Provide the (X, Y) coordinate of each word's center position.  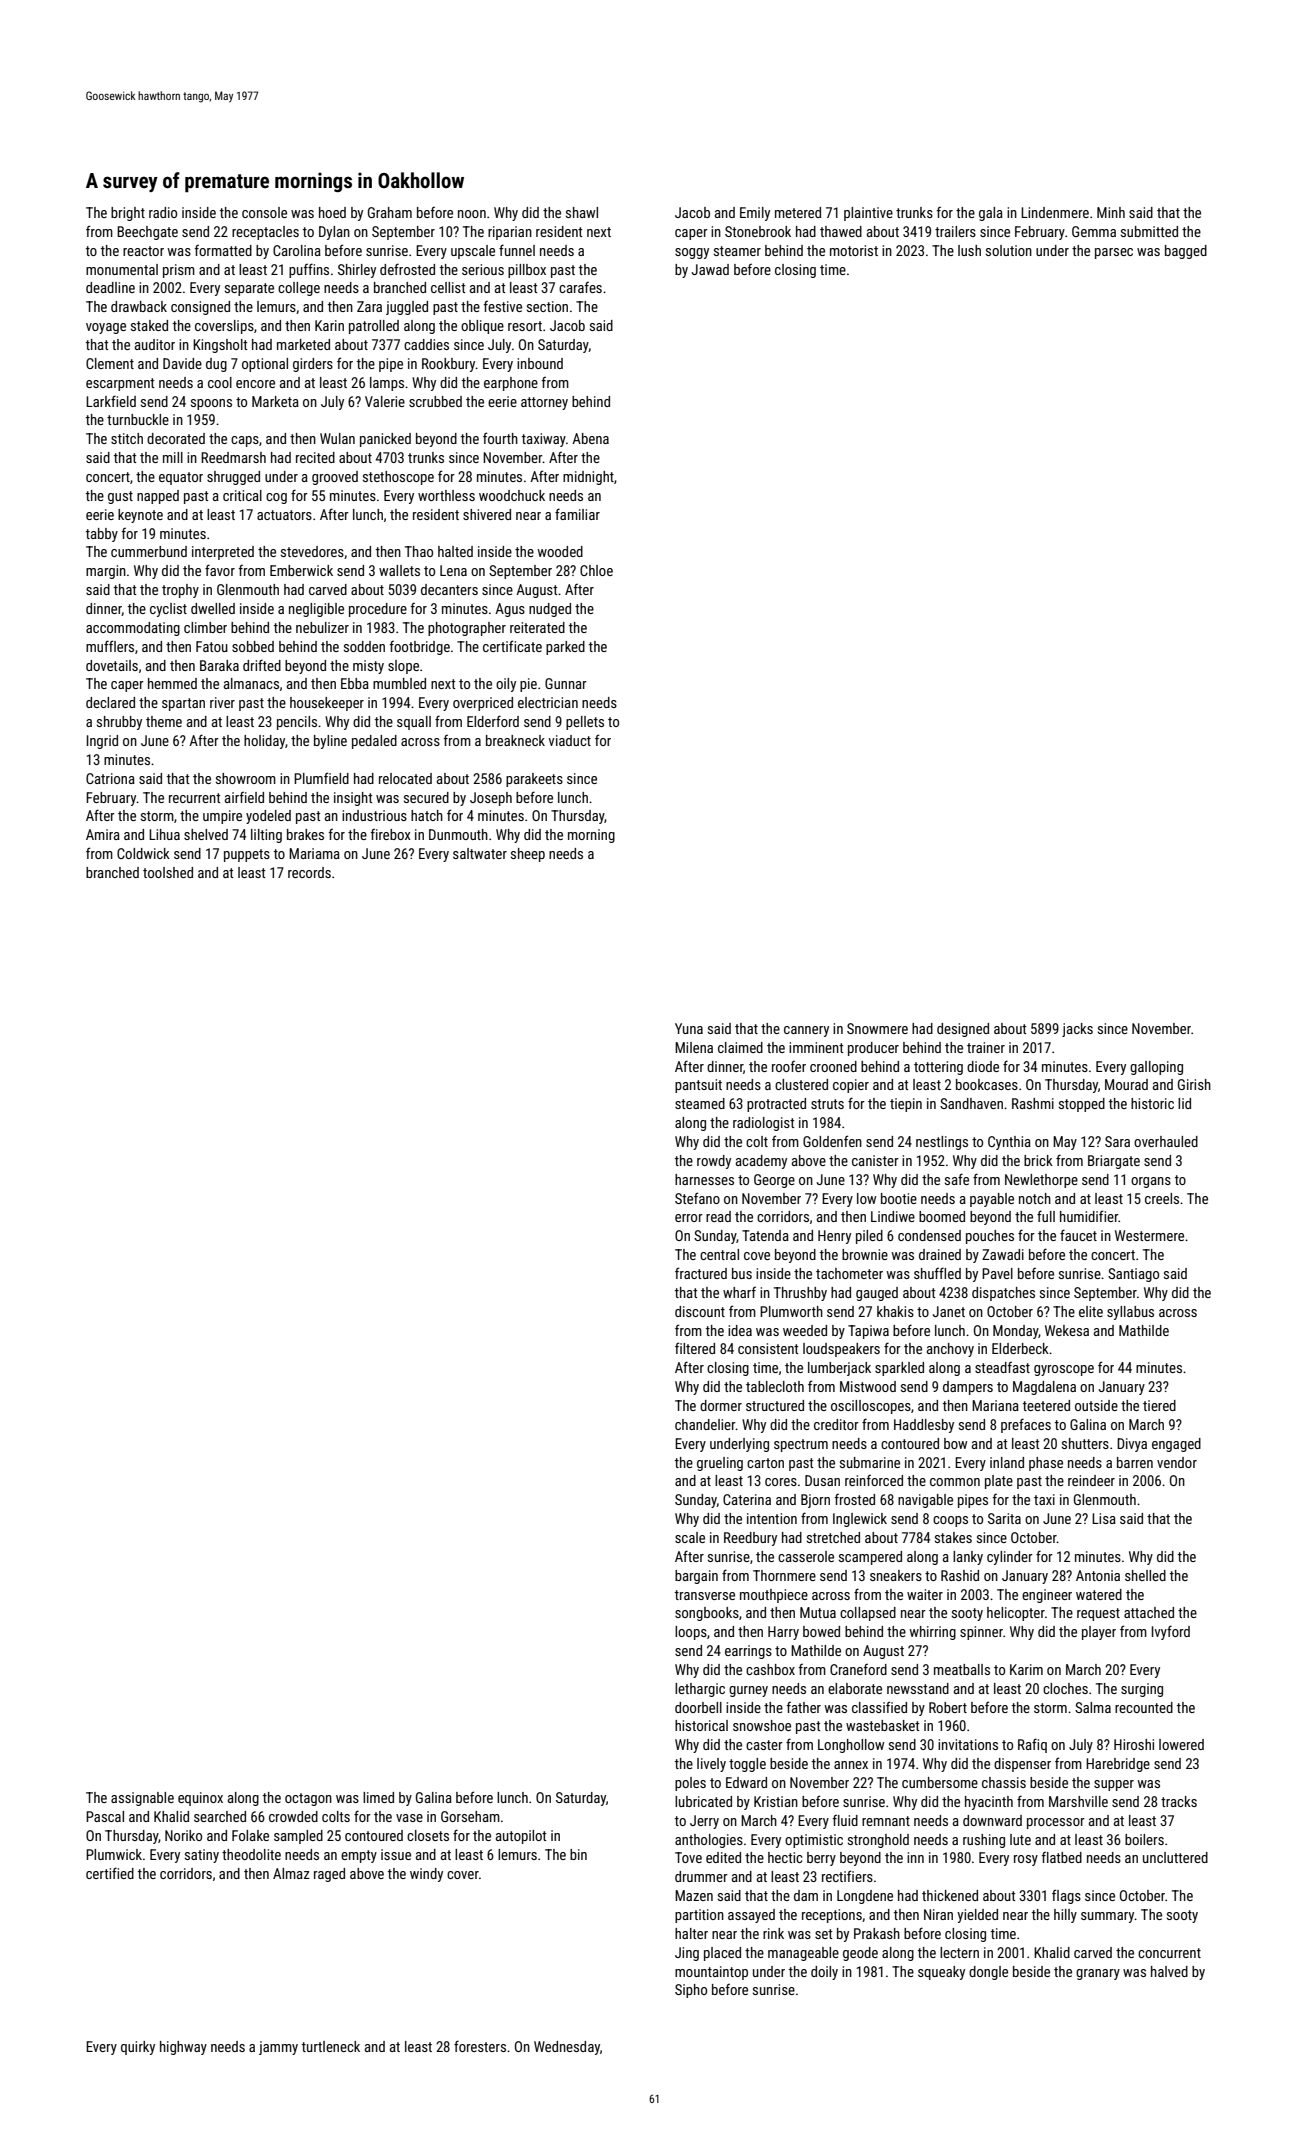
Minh (1111, 212)
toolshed (168, 872)
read (718, 1216)
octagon (308, 1799)
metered (798, 212)
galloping (1156, 1068)
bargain (696, 1577)
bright (128, 214)
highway (183, 2048)
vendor (1177, 1462)
